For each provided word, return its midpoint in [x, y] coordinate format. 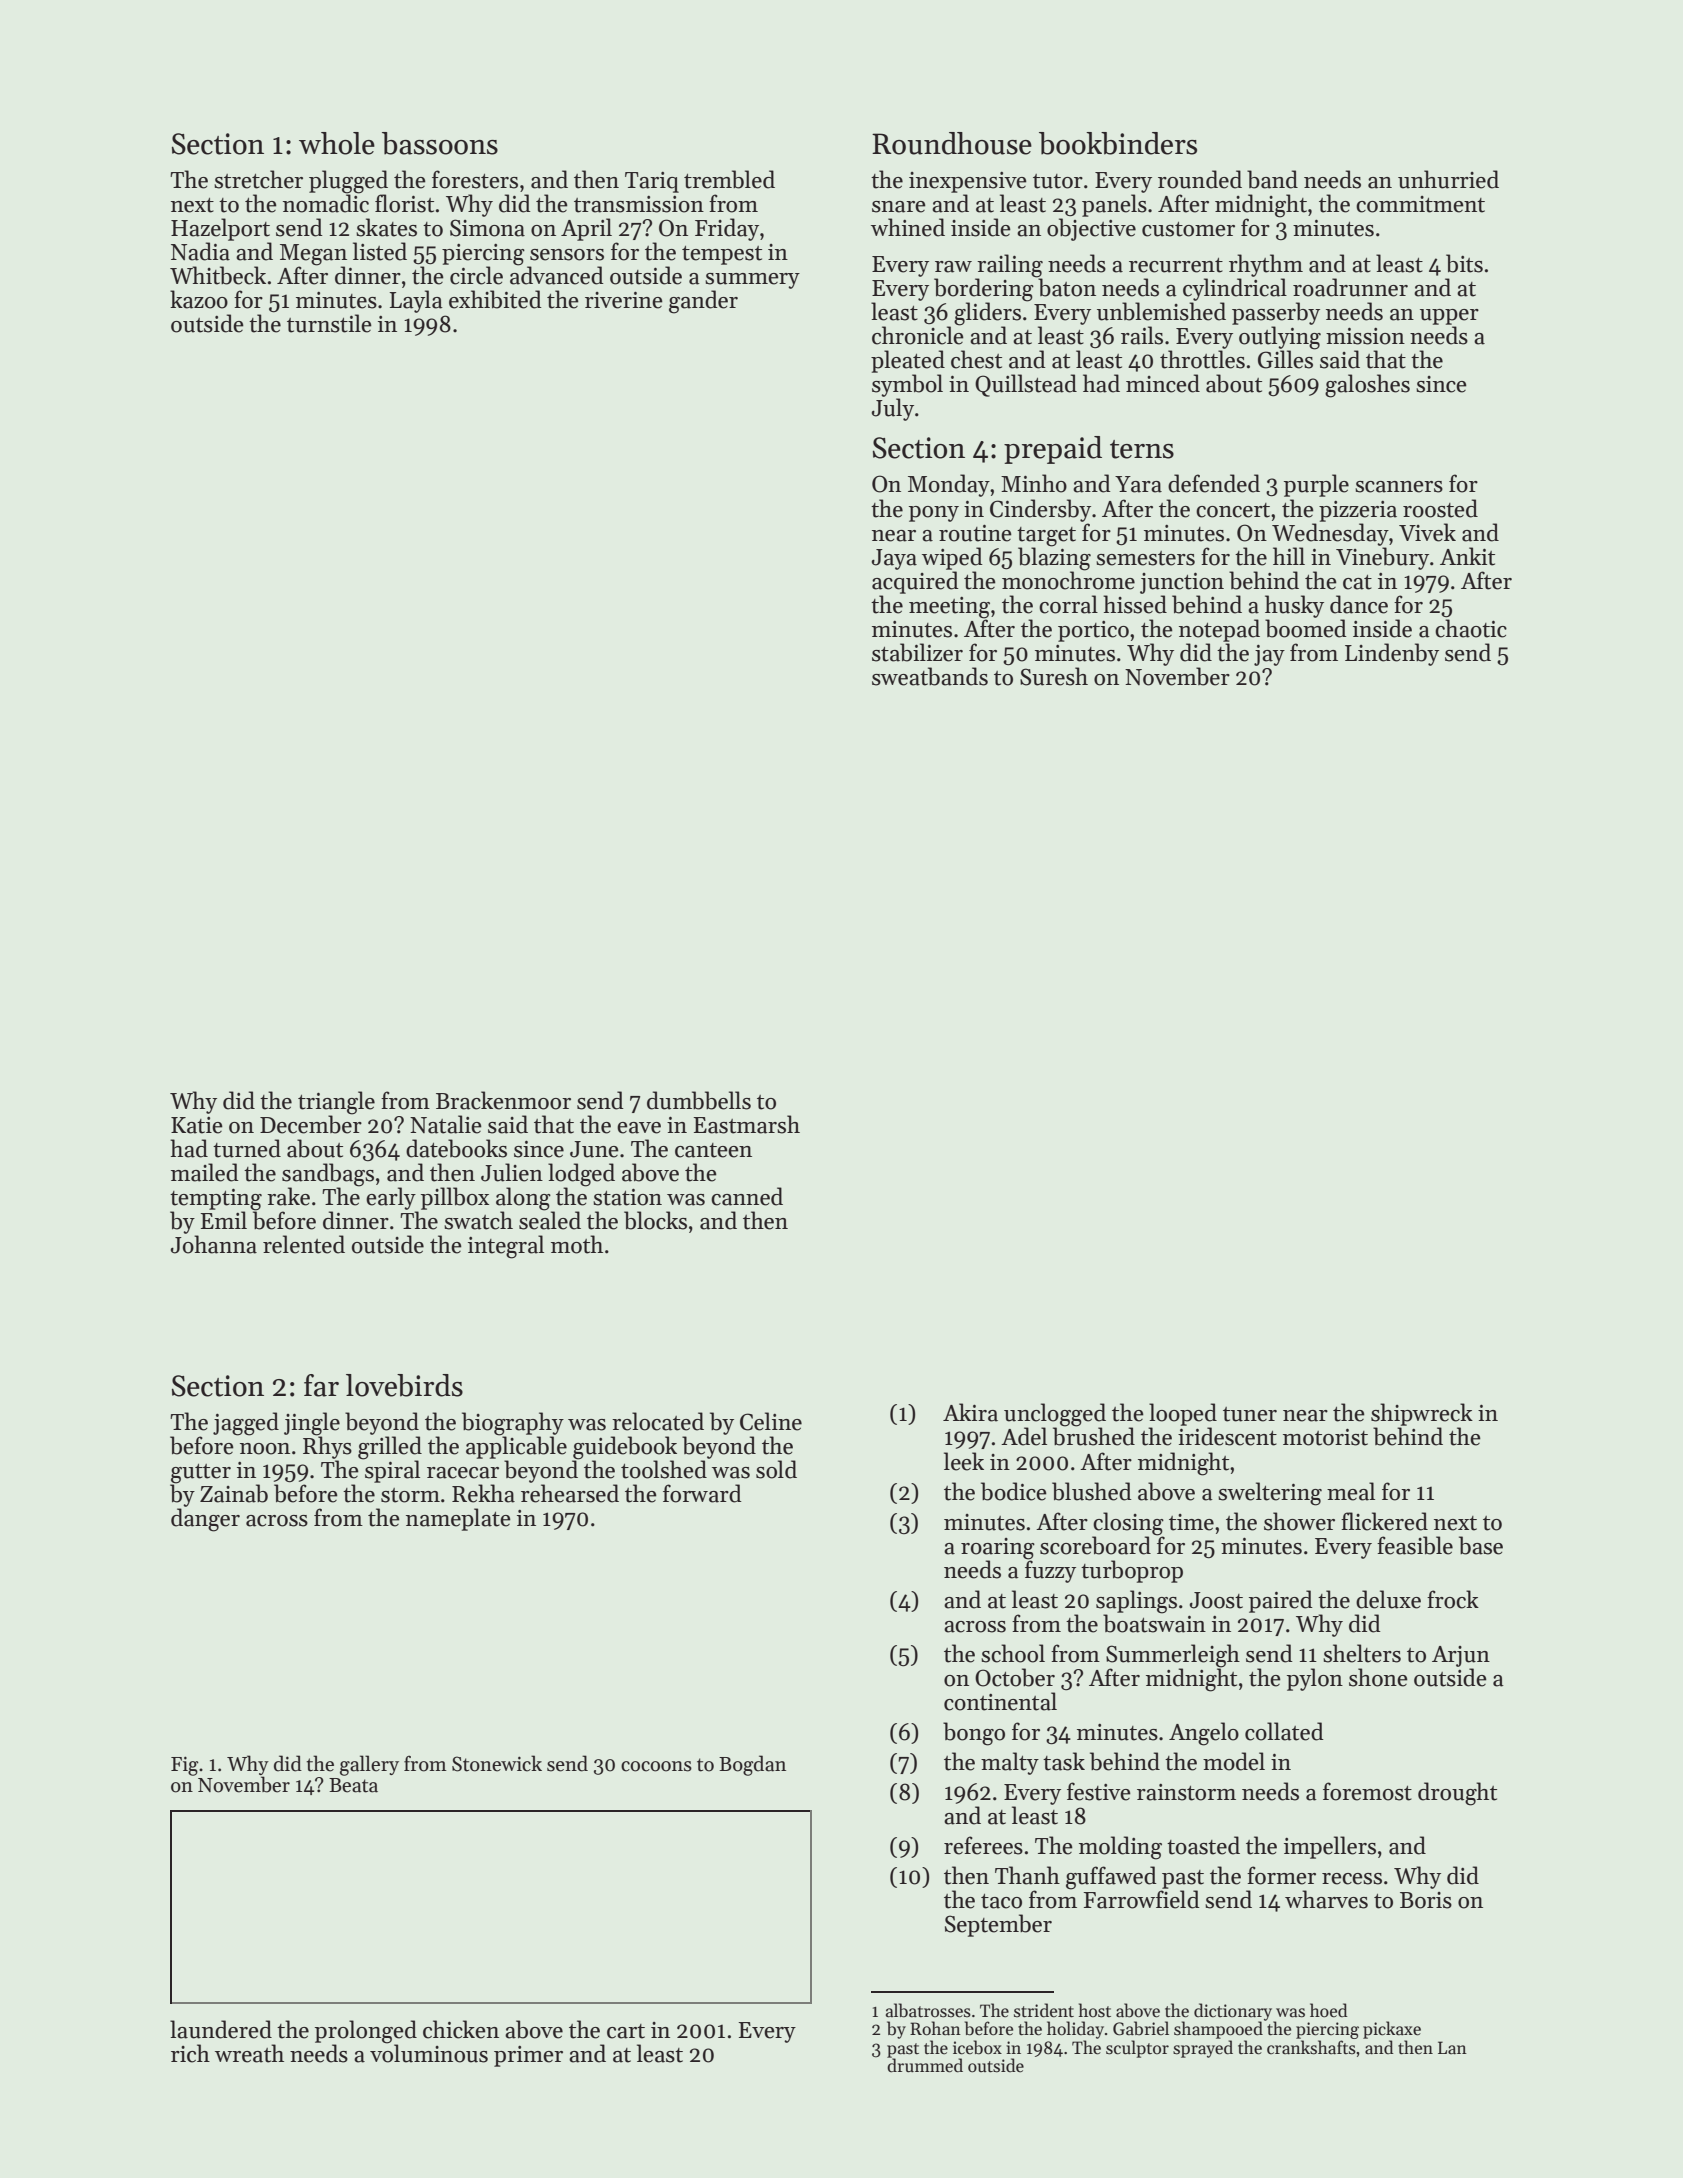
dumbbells [699, 1100]
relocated [658, 1421]
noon [265, 1449]
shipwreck [1422, 1414]
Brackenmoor [503, 1100]
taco [1001, 1901]
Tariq [652, 182]
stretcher [258, 179]
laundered [221, 2029]
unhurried [1448, 179]
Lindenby [1392, 654]
